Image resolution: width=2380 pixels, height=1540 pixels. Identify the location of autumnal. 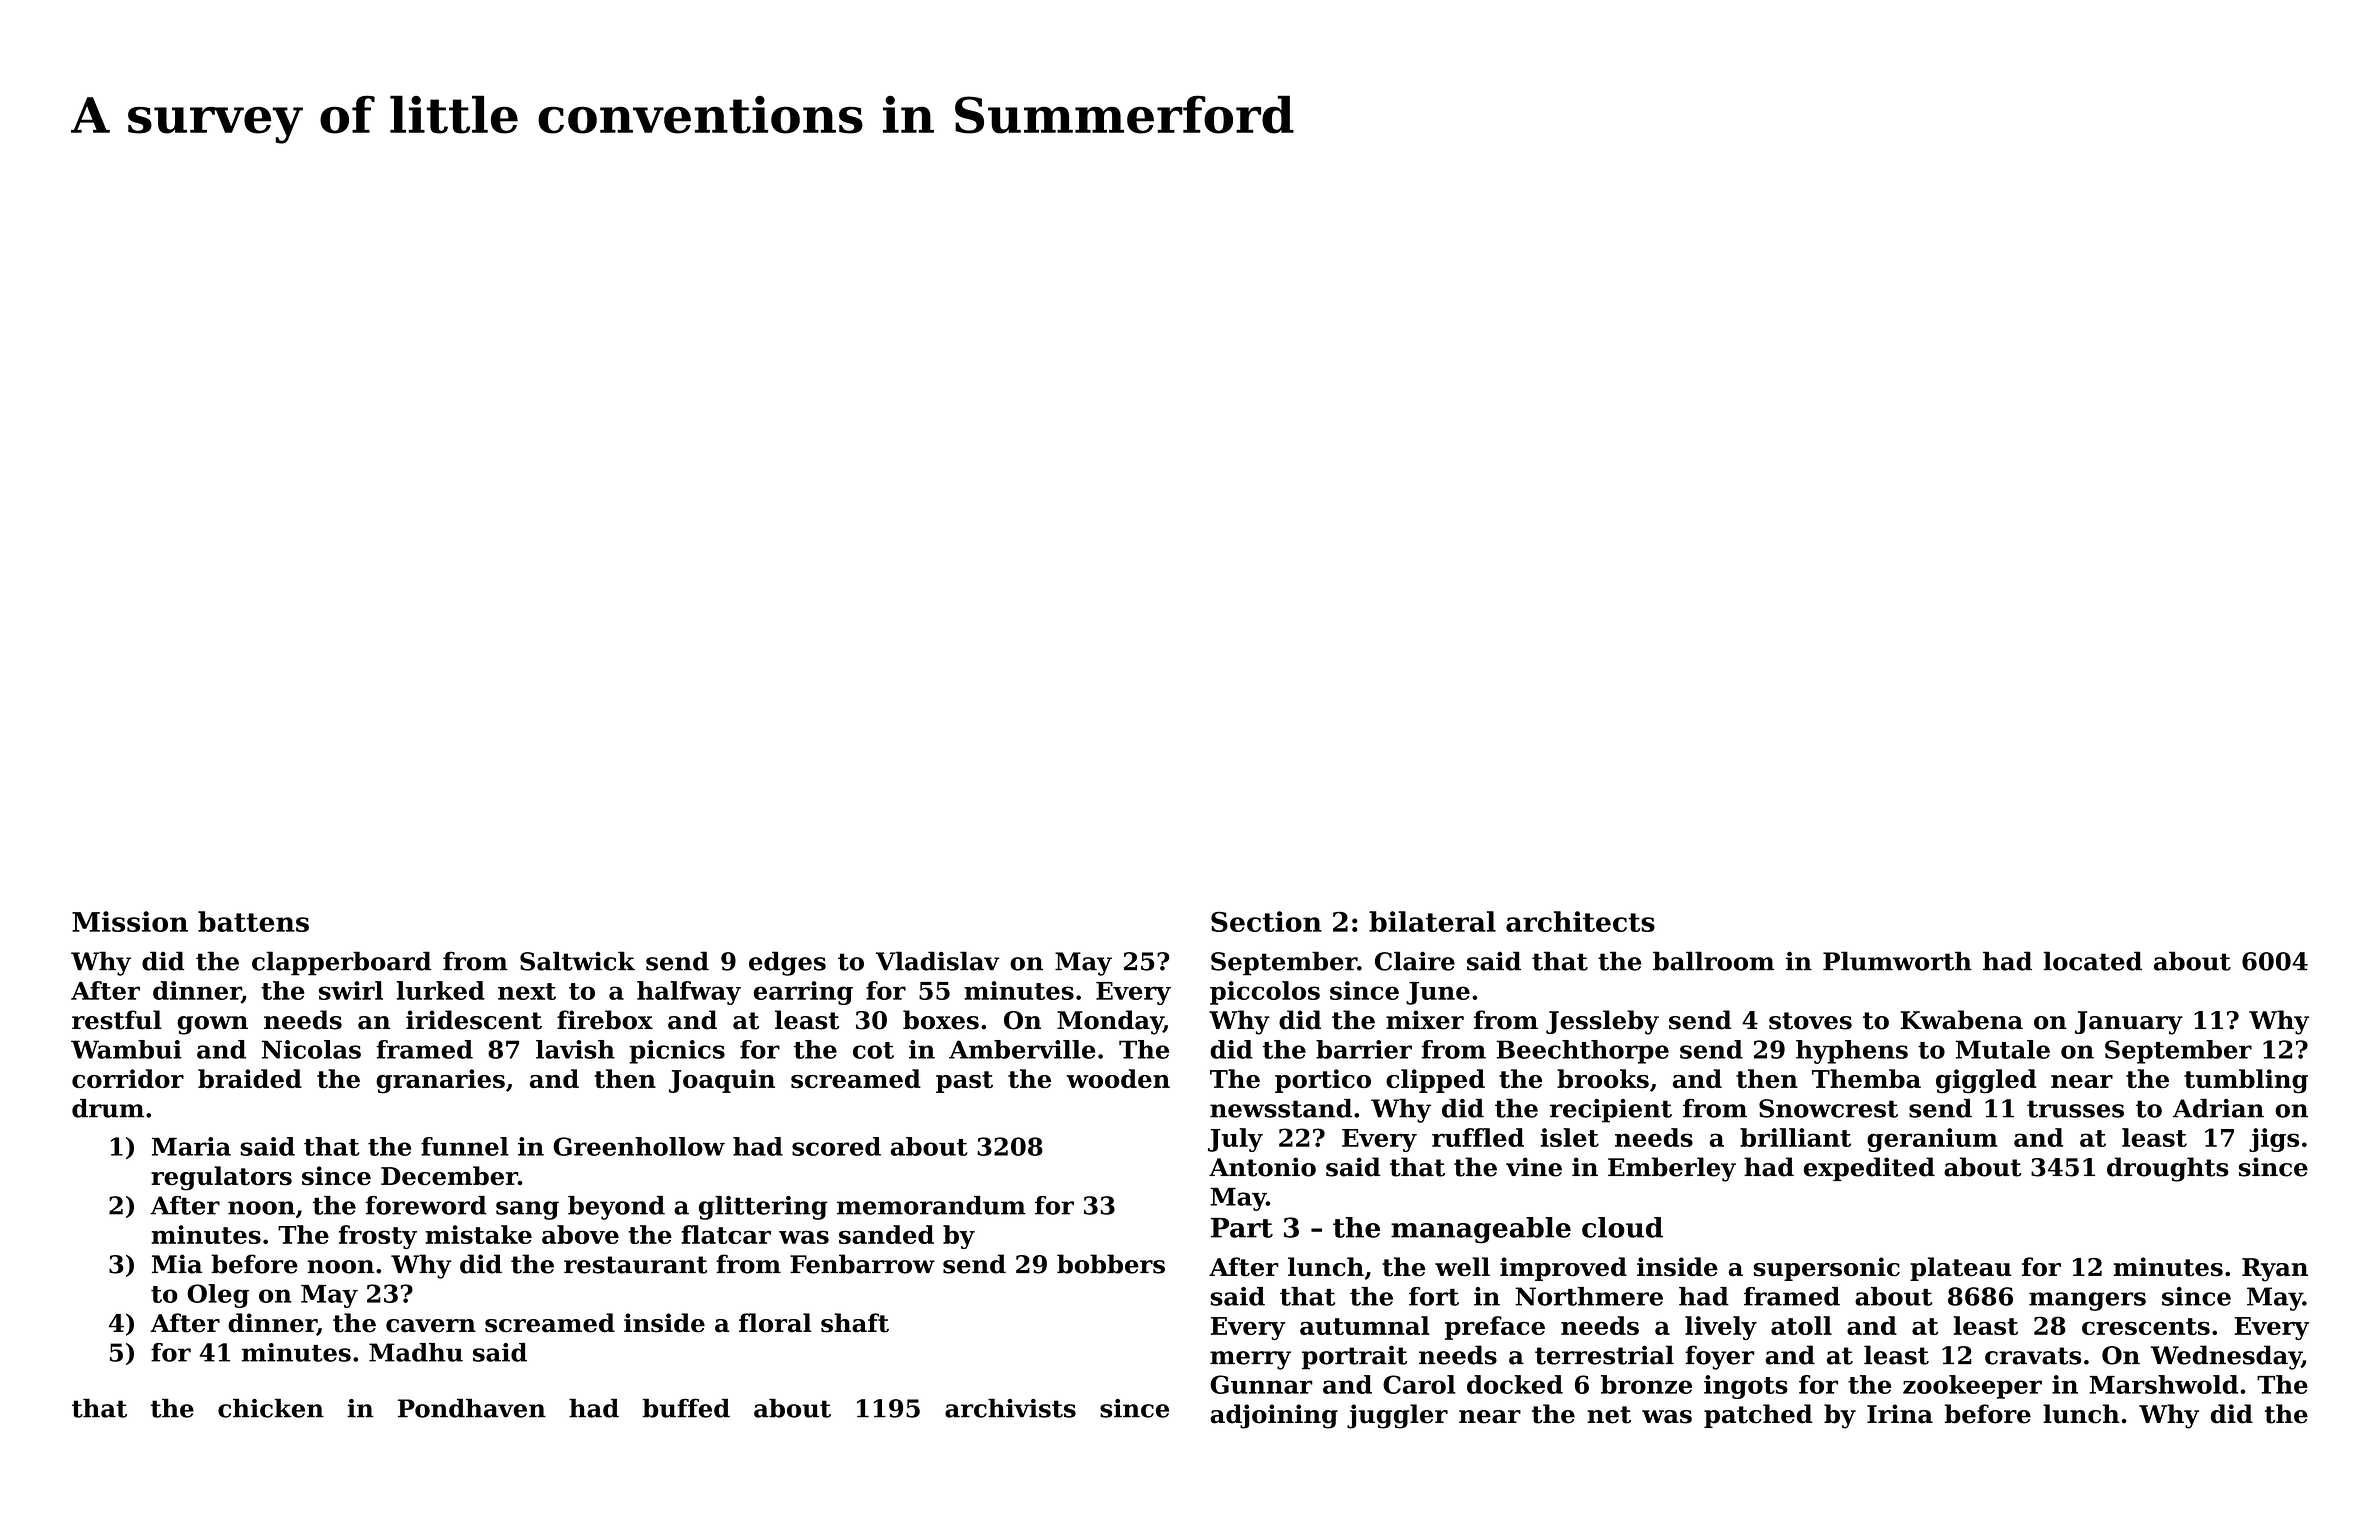
(1364, 1325).
